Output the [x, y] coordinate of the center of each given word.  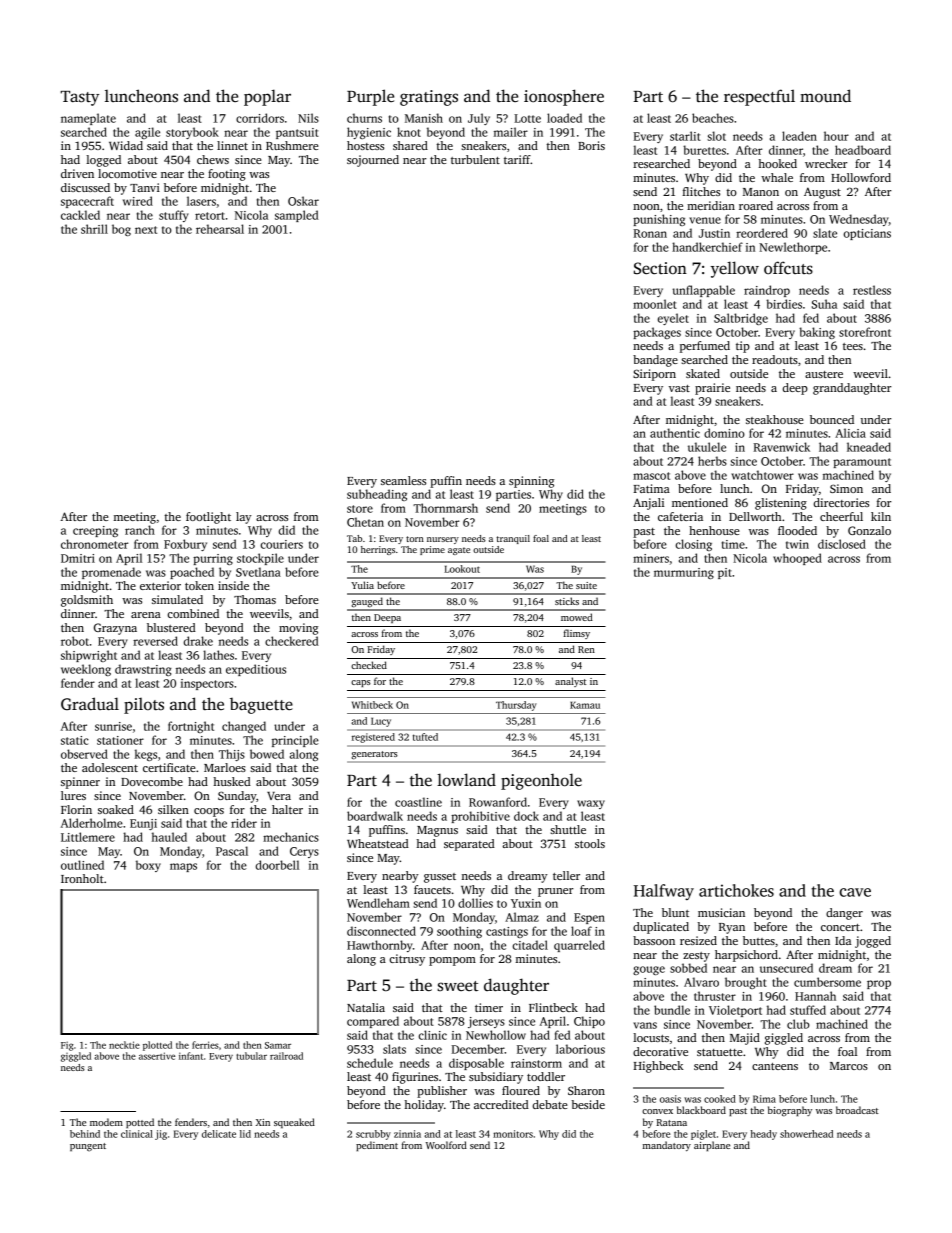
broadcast [857, 1110]
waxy [591, 804]
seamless [403, 480]
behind [85, 1134]
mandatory [667, 1146]
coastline [418, 802]
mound [825, 95]
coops [209, 812]
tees [853, 346]
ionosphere [564, 97]
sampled [297, 216]
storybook [192, 133]
